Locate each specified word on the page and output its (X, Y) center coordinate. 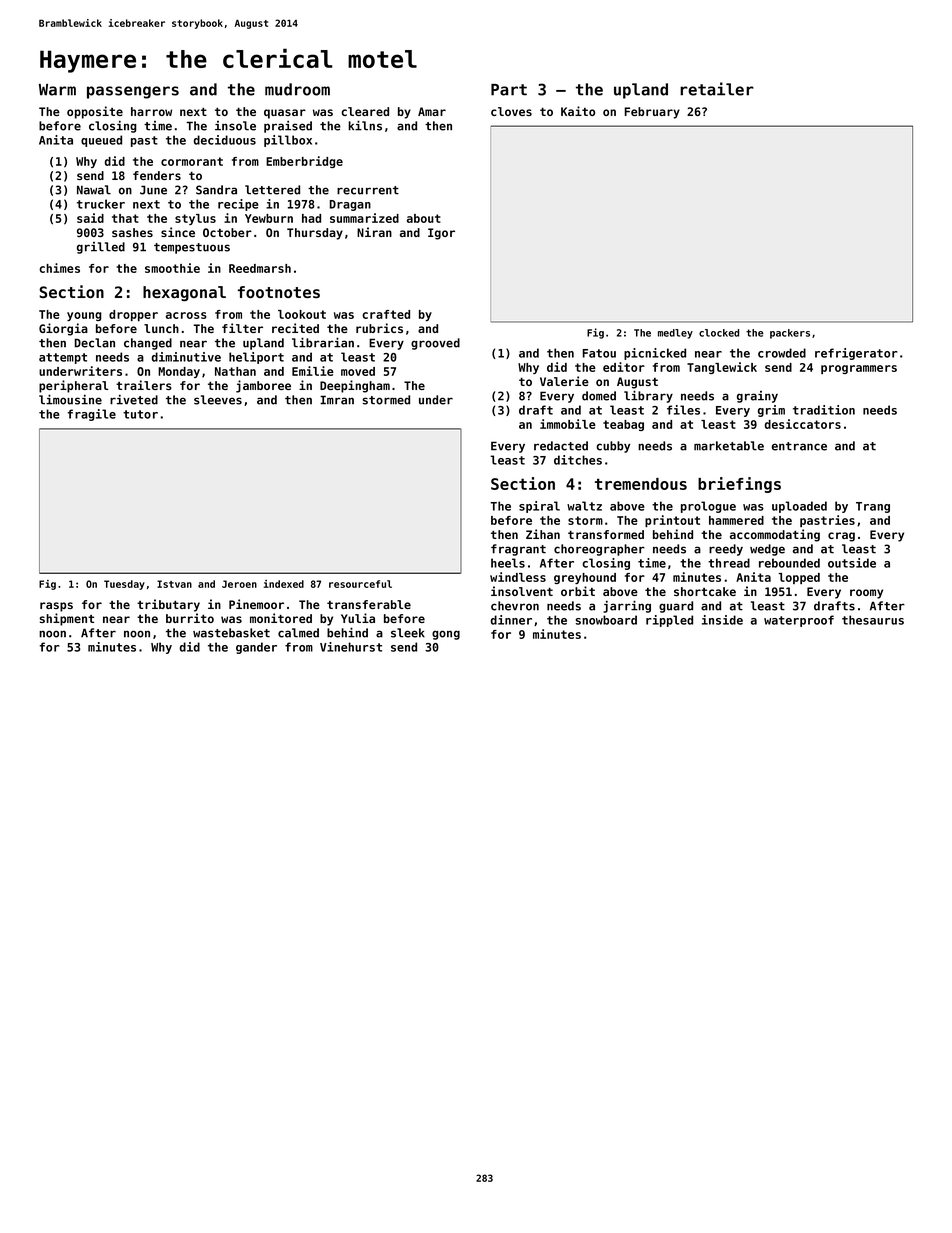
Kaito (578, 111)
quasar (285, 114)
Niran (374, 232)
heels (508, 563)
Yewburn (269, 218)
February (652, 113)
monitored (281, 618)
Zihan (543, 534)
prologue (708, 507)
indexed (283, 584)
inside (722, 620)
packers (790, 334)
